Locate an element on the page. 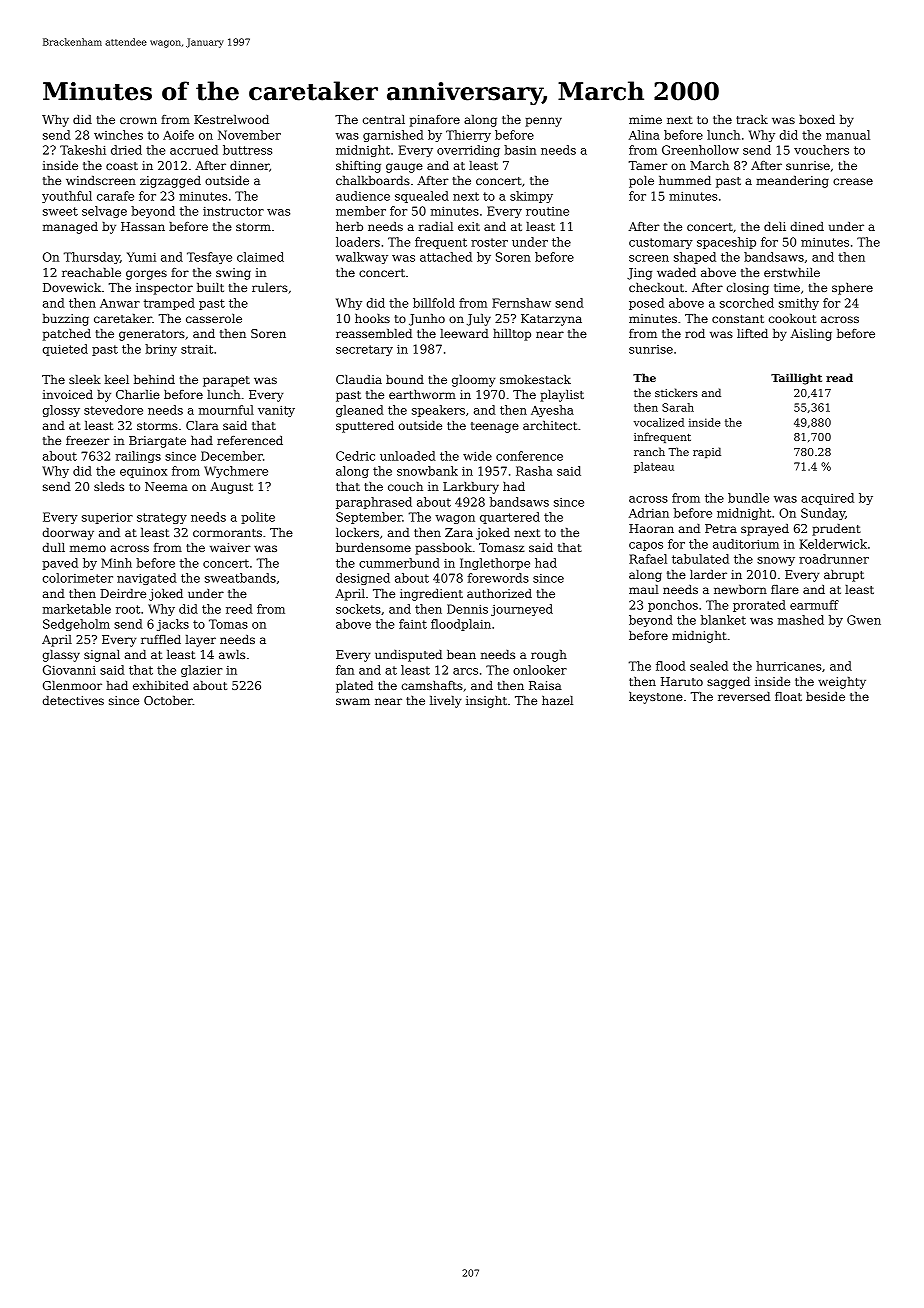 The height and width of the document is (1308, 924). crown is located at coordinates (138, 120).
